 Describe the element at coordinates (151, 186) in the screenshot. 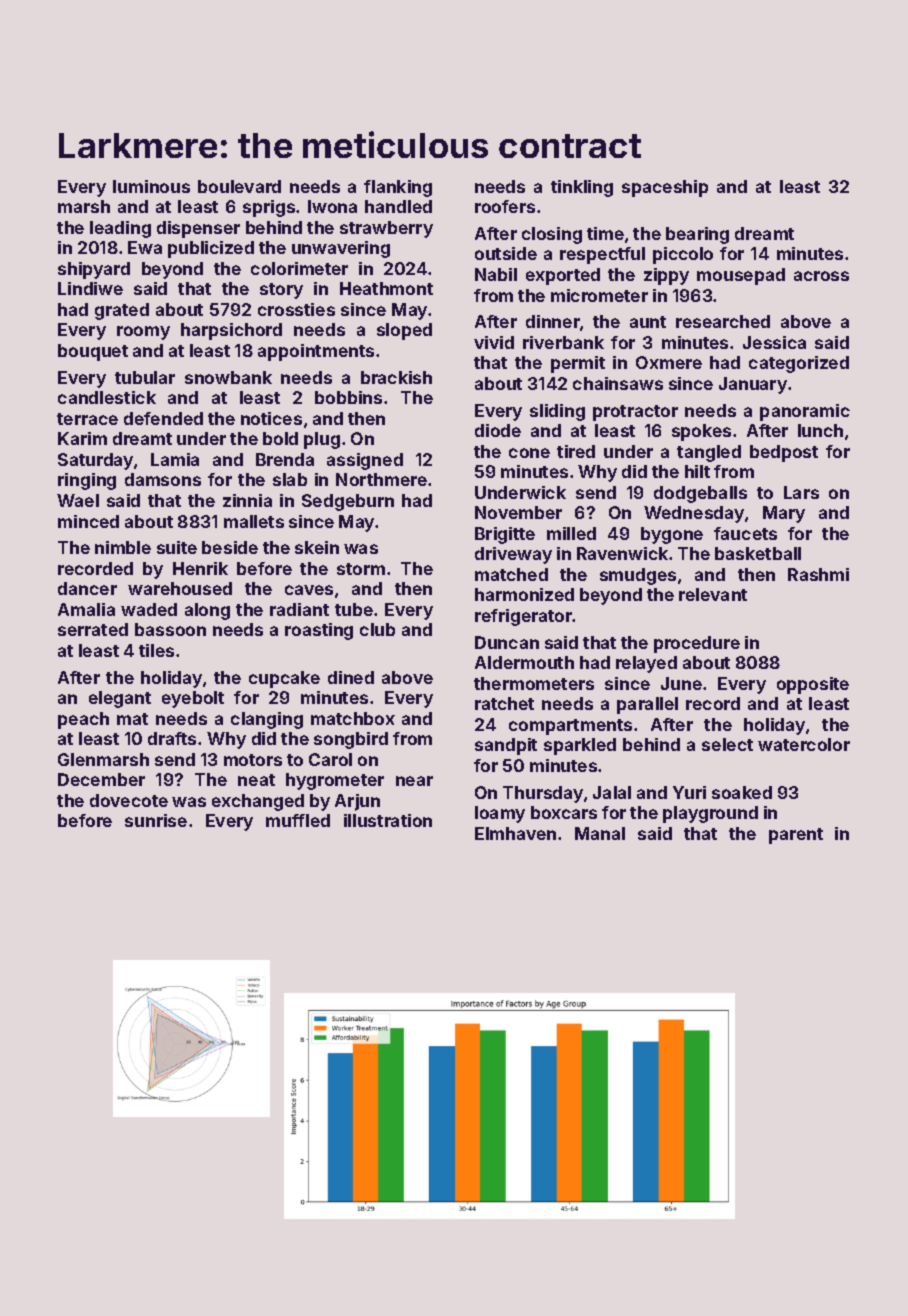

I see `luminous` at that location.
